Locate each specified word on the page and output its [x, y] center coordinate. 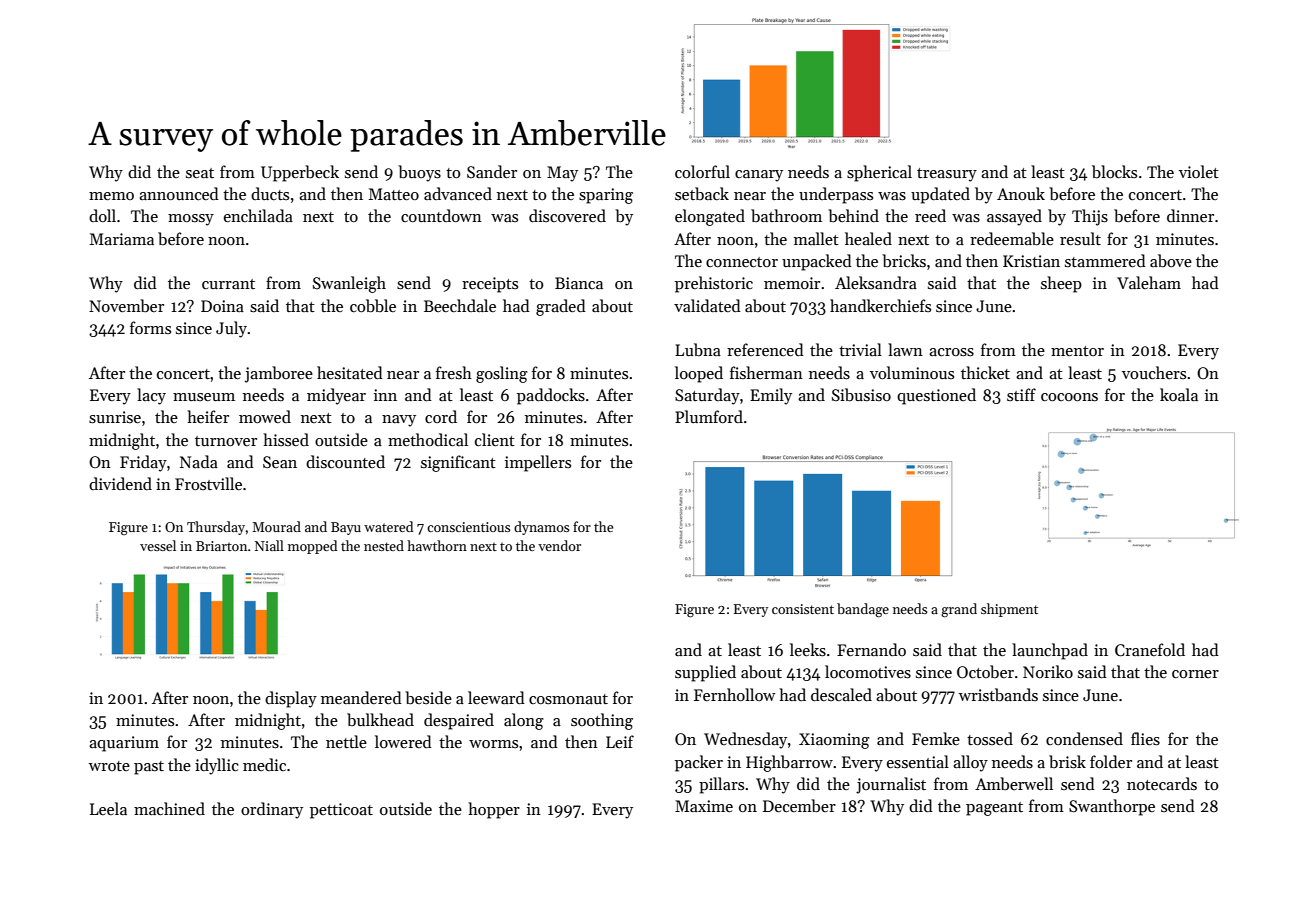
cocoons [1069, 397]
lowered [403, 741]
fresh [454, 372]
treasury [947, 175]
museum [204, 397]
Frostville [208, 483]
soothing [602, 721]
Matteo [394, 194]
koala [1179, 394]
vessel [158, 545]
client [495, 439]
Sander [492, 171]
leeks [808, 650]
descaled [841, 694]
